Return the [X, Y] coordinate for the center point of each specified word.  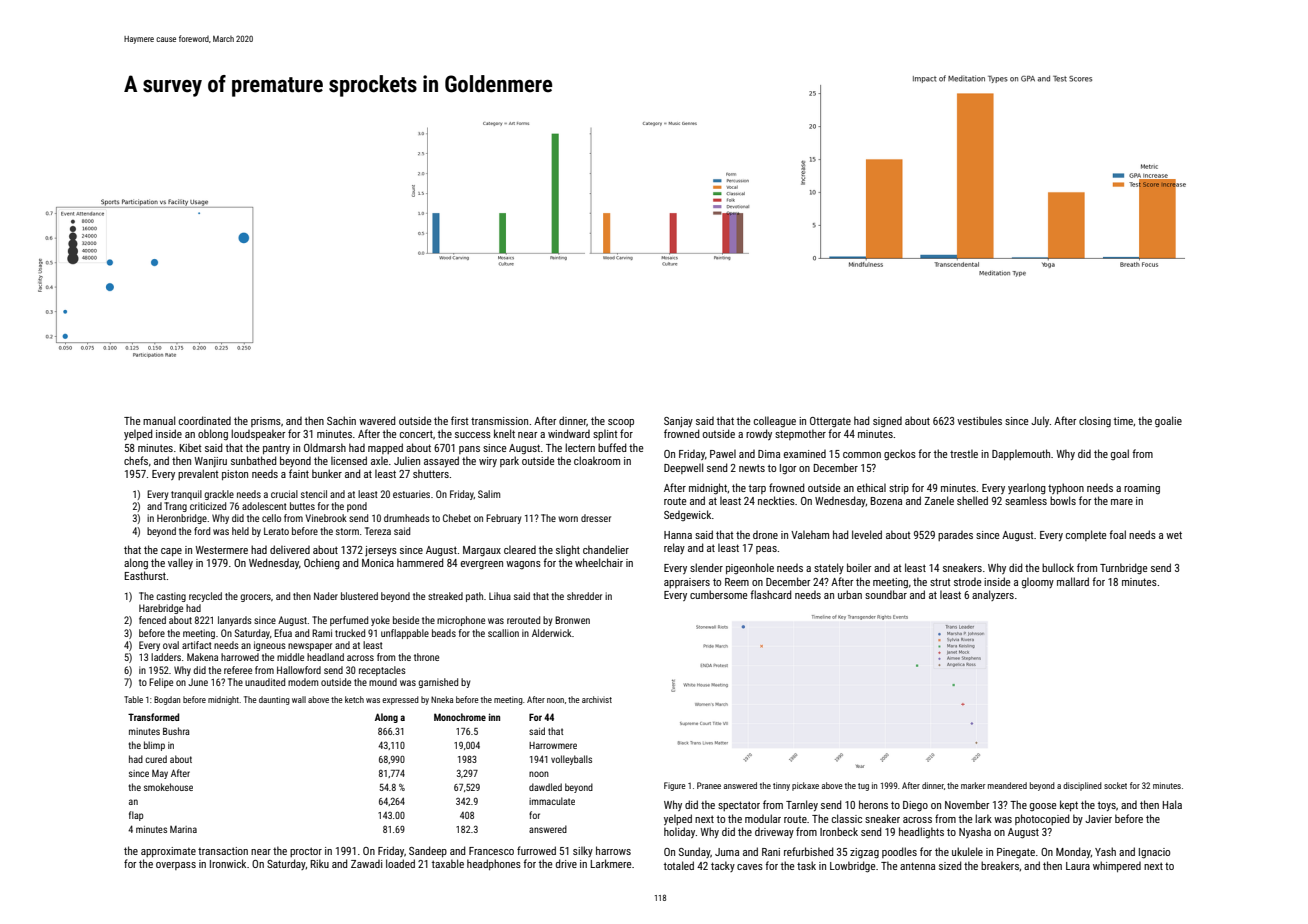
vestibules [979, 420]
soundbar [886, 594]
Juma [727, 852]
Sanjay [678, 422]
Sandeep [428, 851]
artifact [197, 645]
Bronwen [572, 620]
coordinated [205, 420]
